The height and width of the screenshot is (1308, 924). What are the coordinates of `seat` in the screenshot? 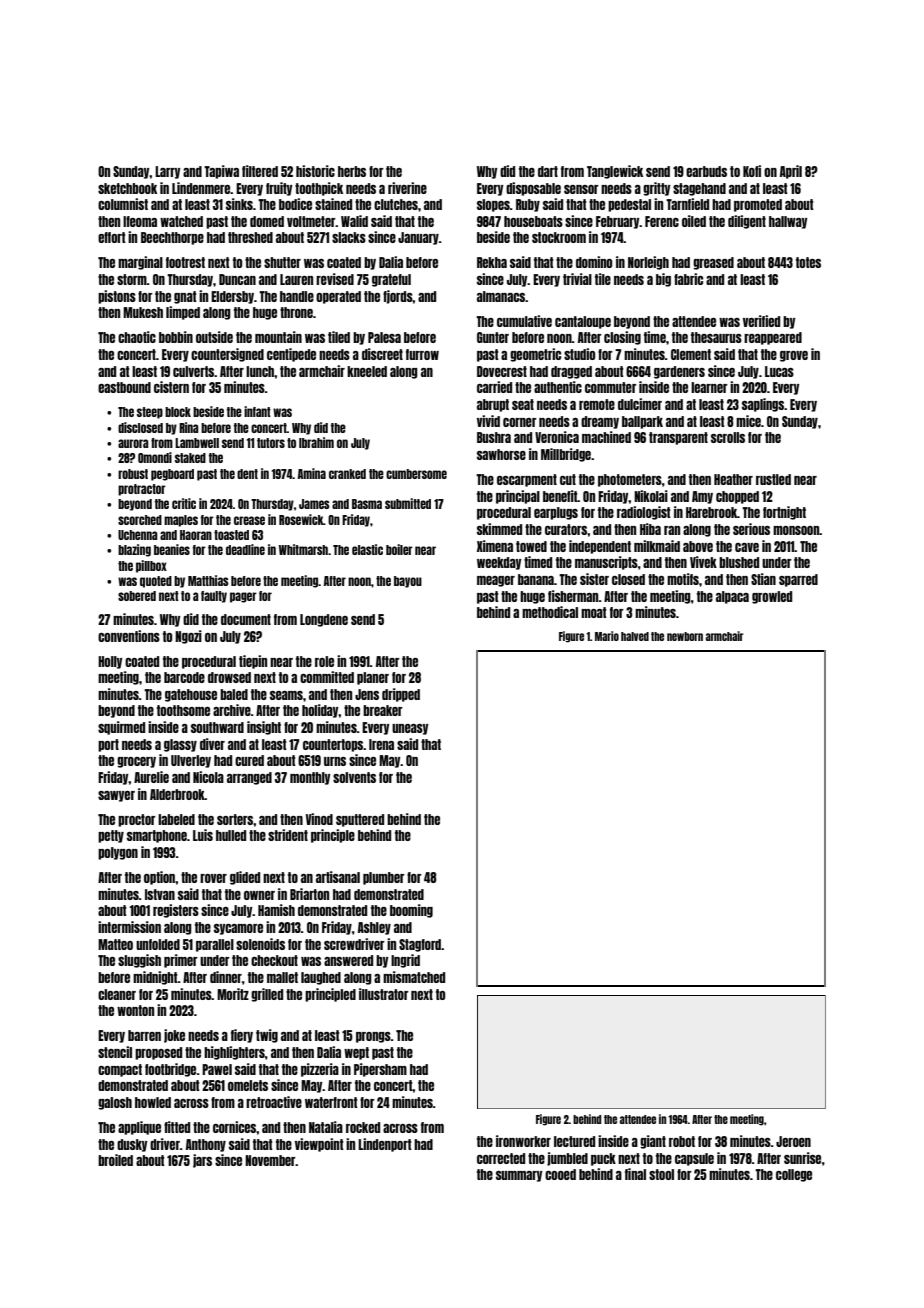 It's located at (523, 404).
